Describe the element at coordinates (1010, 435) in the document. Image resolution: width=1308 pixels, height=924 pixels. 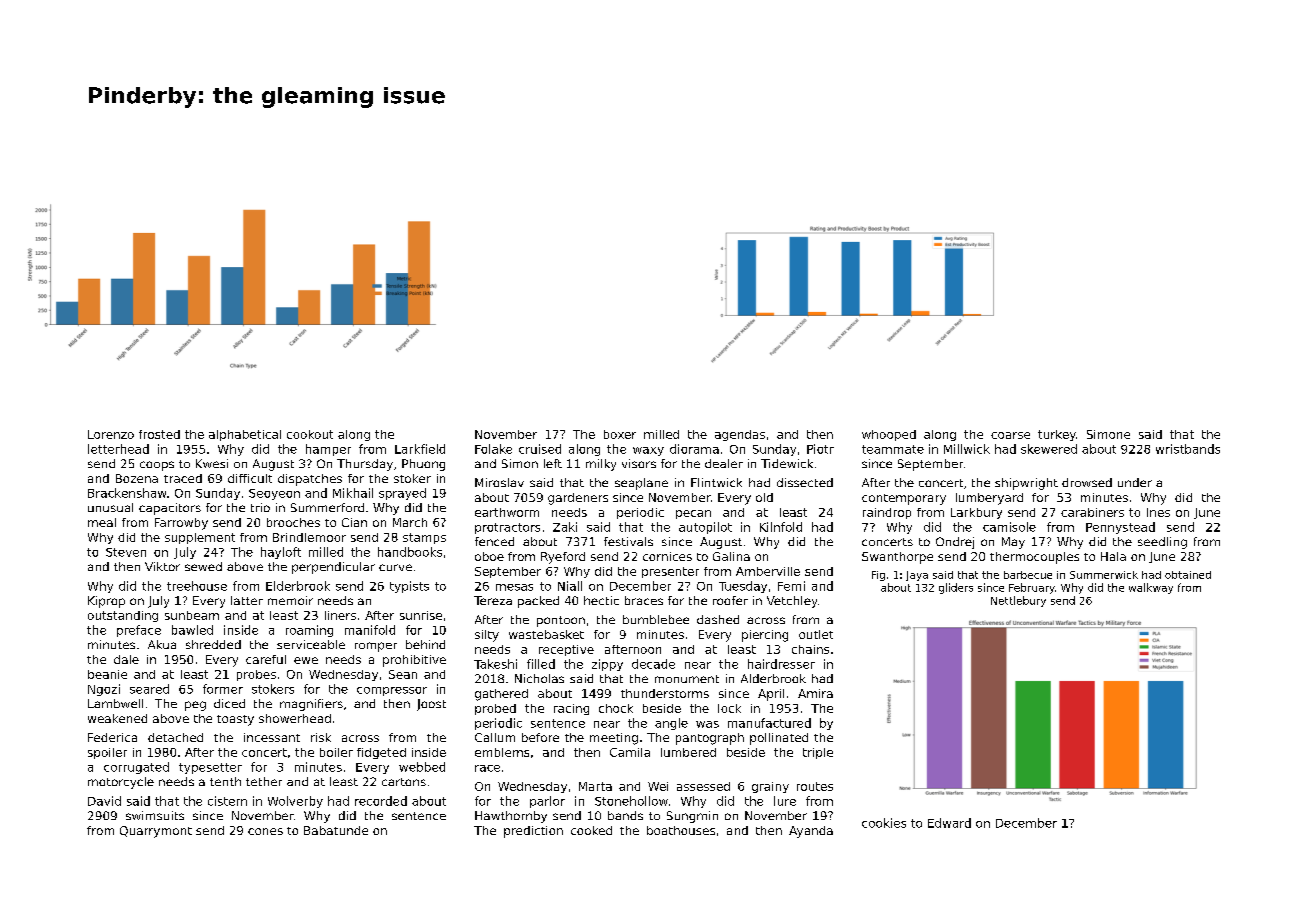
I see `coarse` at that location.
